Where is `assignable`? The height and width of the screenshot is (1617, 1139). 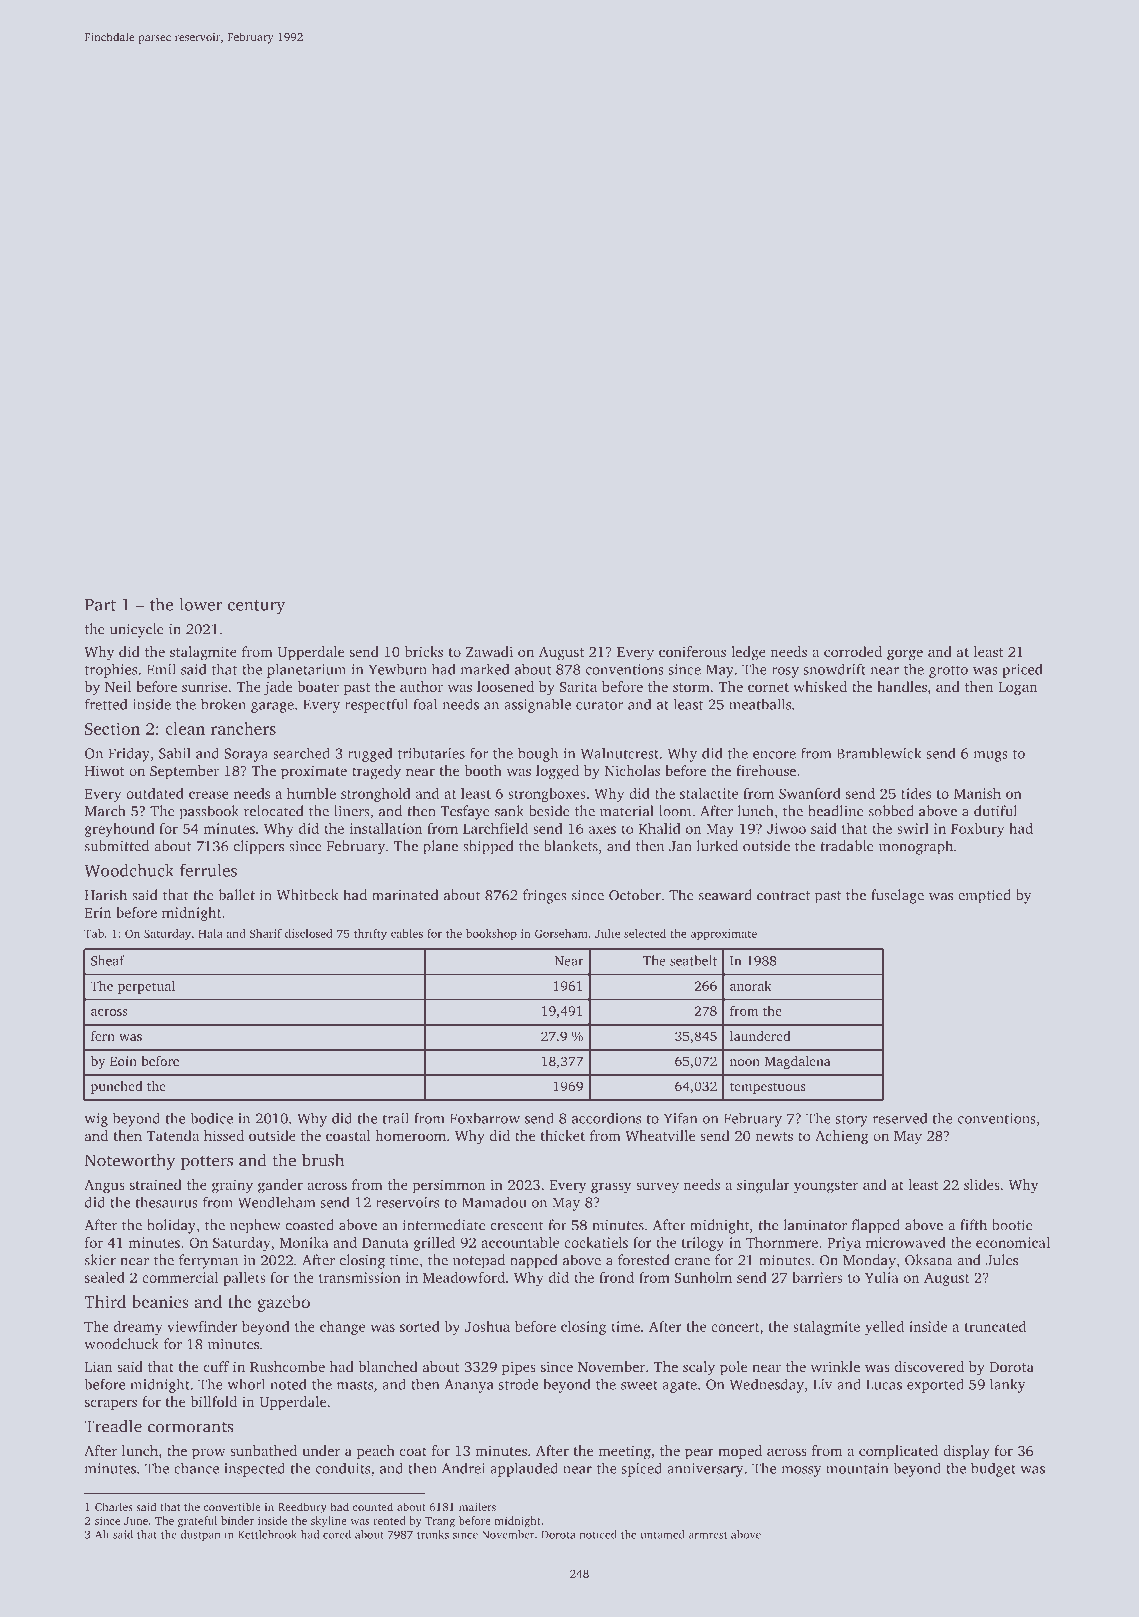
assignable is located at coordinates (537, 705).
